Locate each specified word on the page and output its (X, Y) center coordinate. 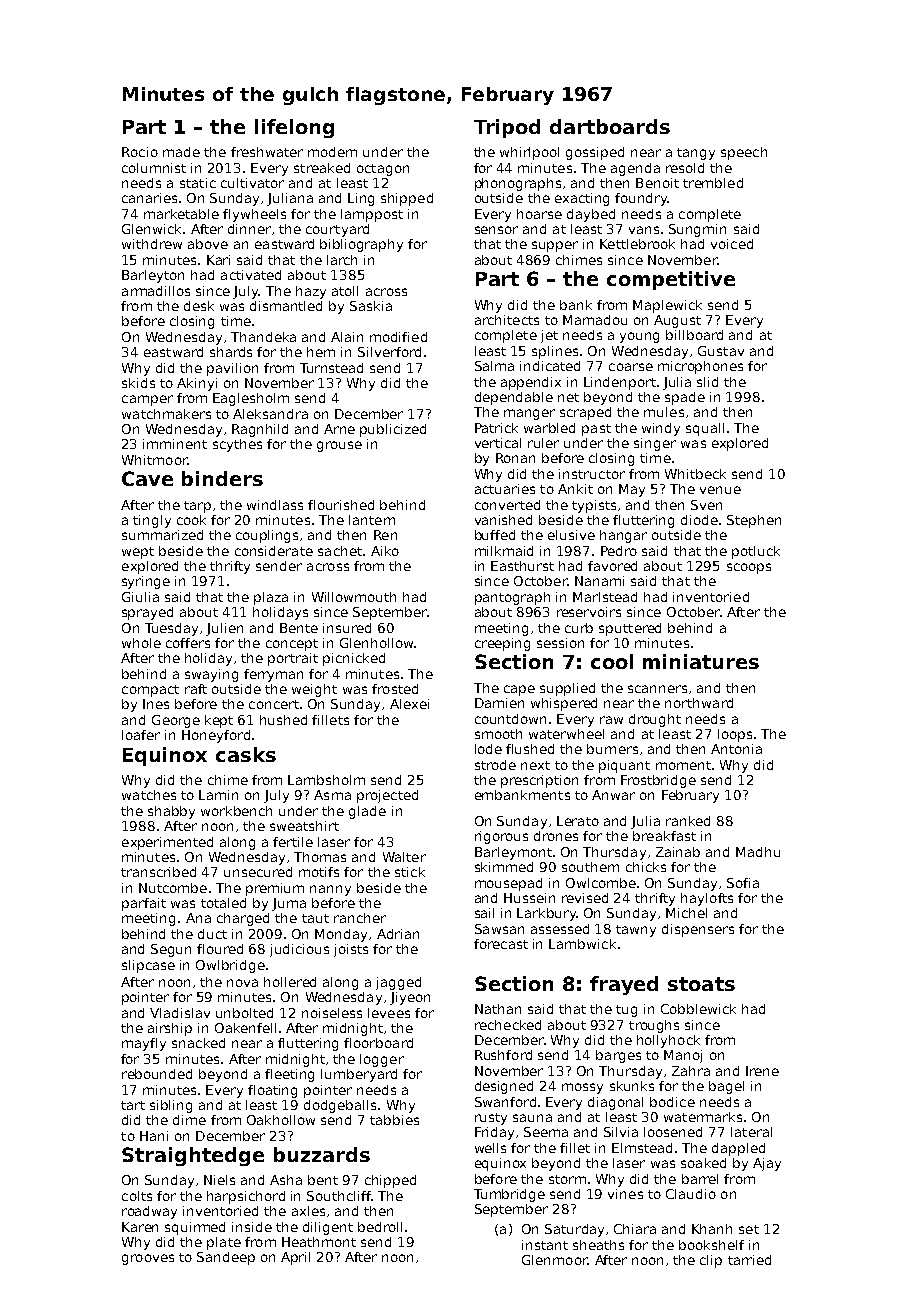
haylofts (707, 899)
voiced (732, 244)
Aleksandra (270, 414)
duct (212, 934)
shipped (407, 199)
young (639, 337)
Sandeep (226, 1258)
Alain (347, 337)
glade (367, 812)
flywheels (254, 215)
